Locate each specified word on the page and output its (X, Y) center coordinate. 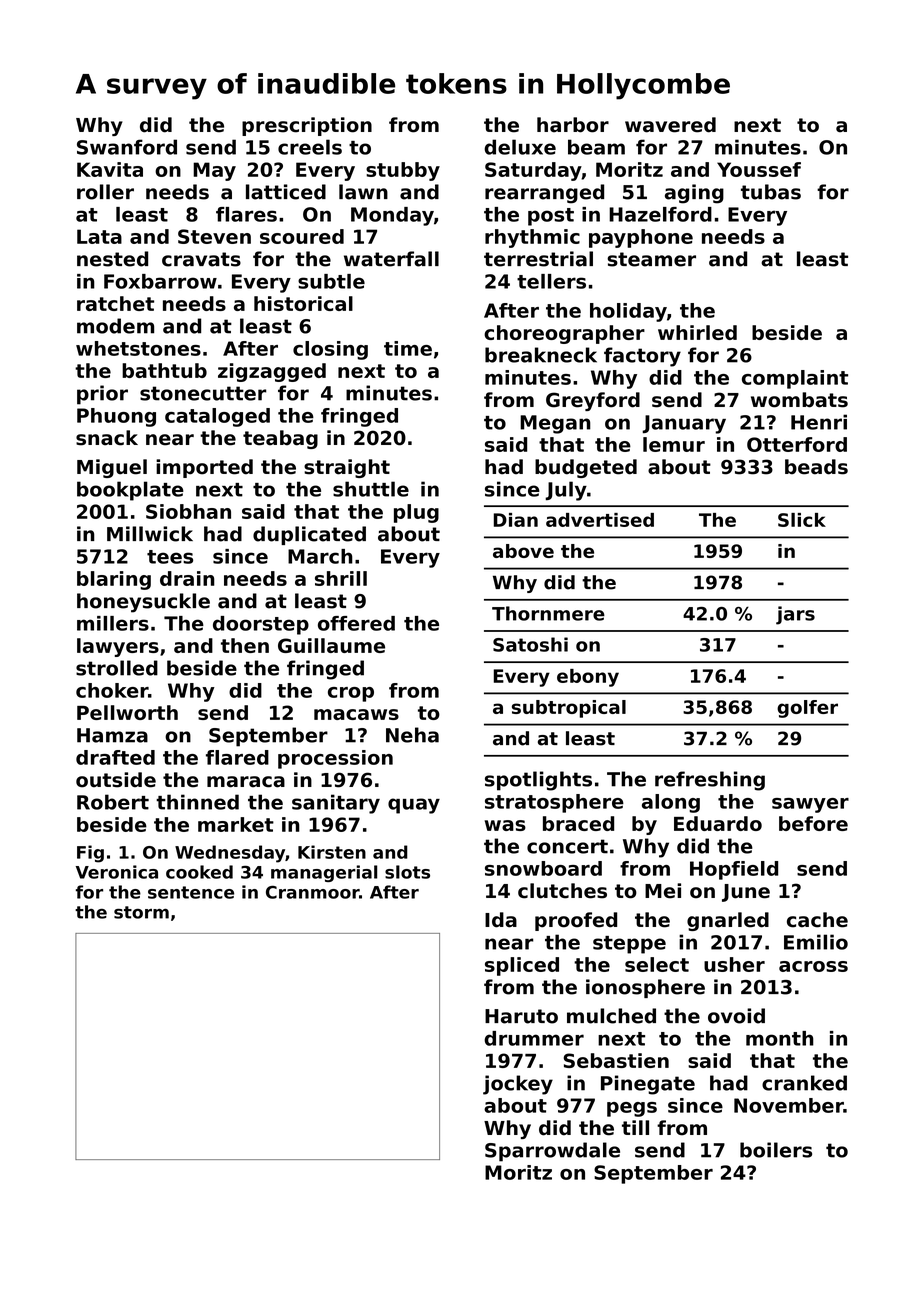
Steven (214, 236)
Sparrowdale (552, 1152)
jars (795, 615)
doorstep (261, 625)
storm (141, 912)
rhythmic (532, 238)
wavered (670, 125)
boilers (776, 1150)
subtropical (569, 709)
